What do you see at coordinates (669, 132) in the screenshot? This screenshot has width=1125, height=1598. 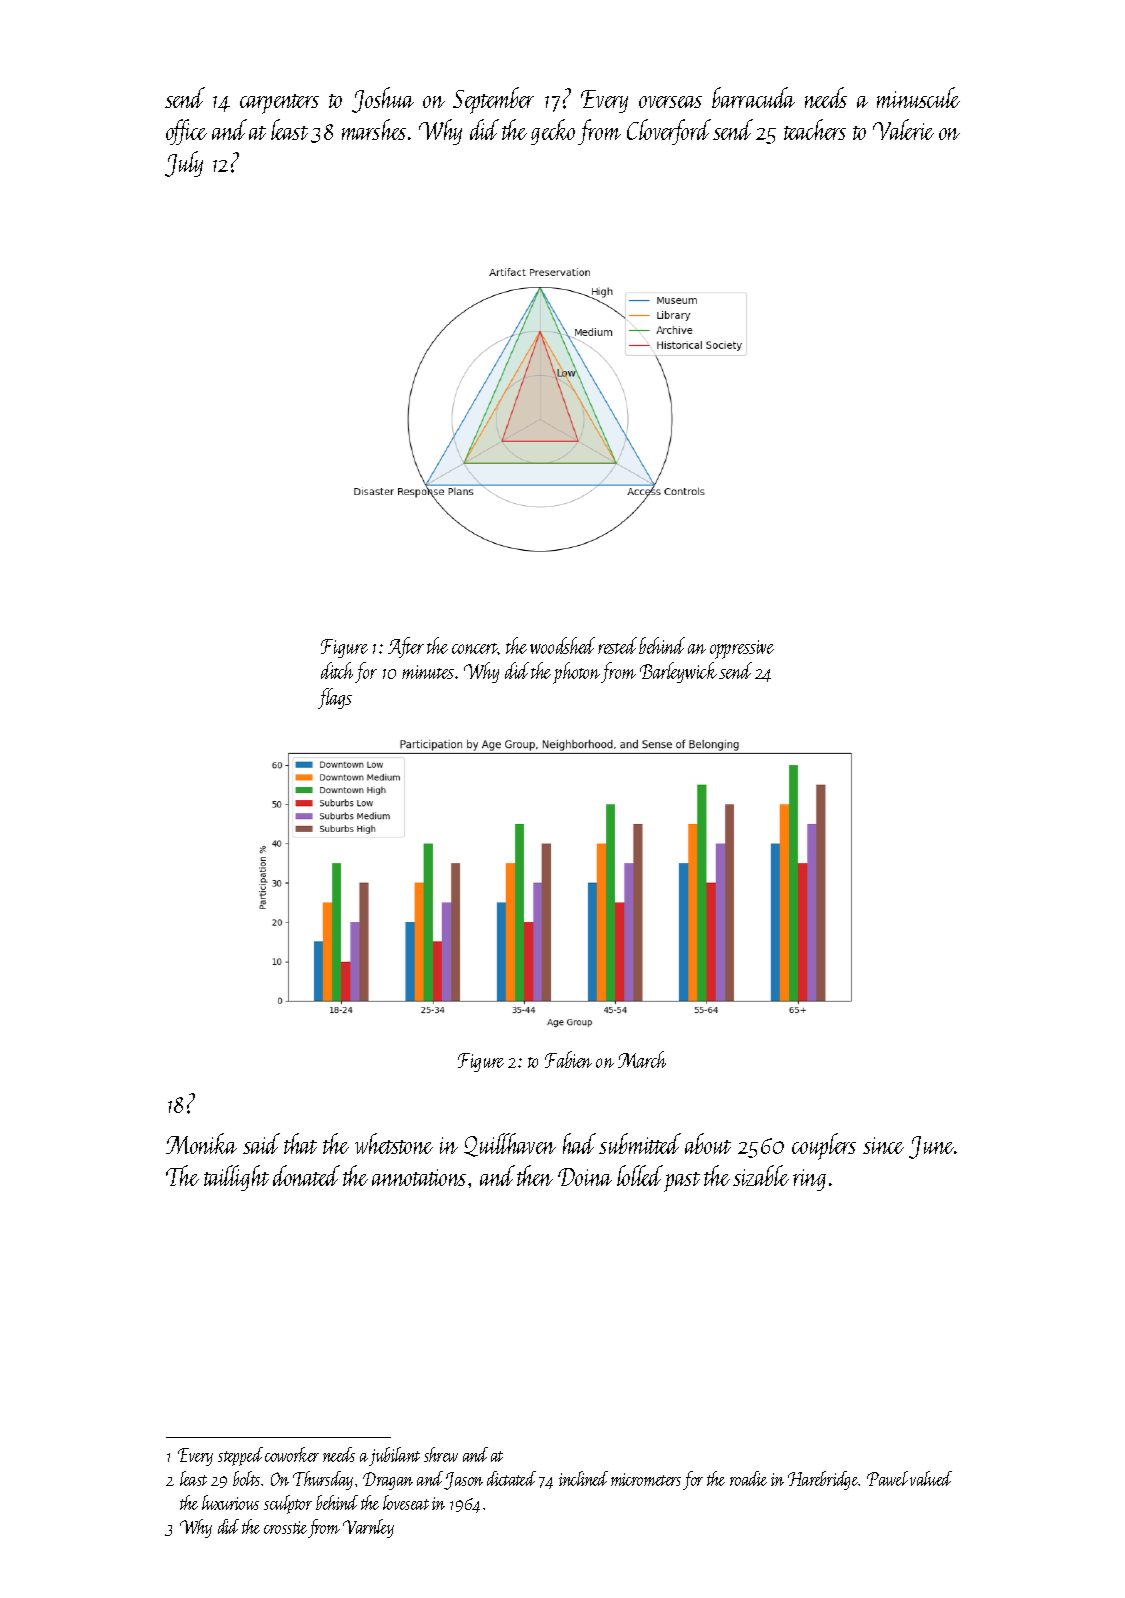 I see `Cloverford` at bounding box center [669, 132].
